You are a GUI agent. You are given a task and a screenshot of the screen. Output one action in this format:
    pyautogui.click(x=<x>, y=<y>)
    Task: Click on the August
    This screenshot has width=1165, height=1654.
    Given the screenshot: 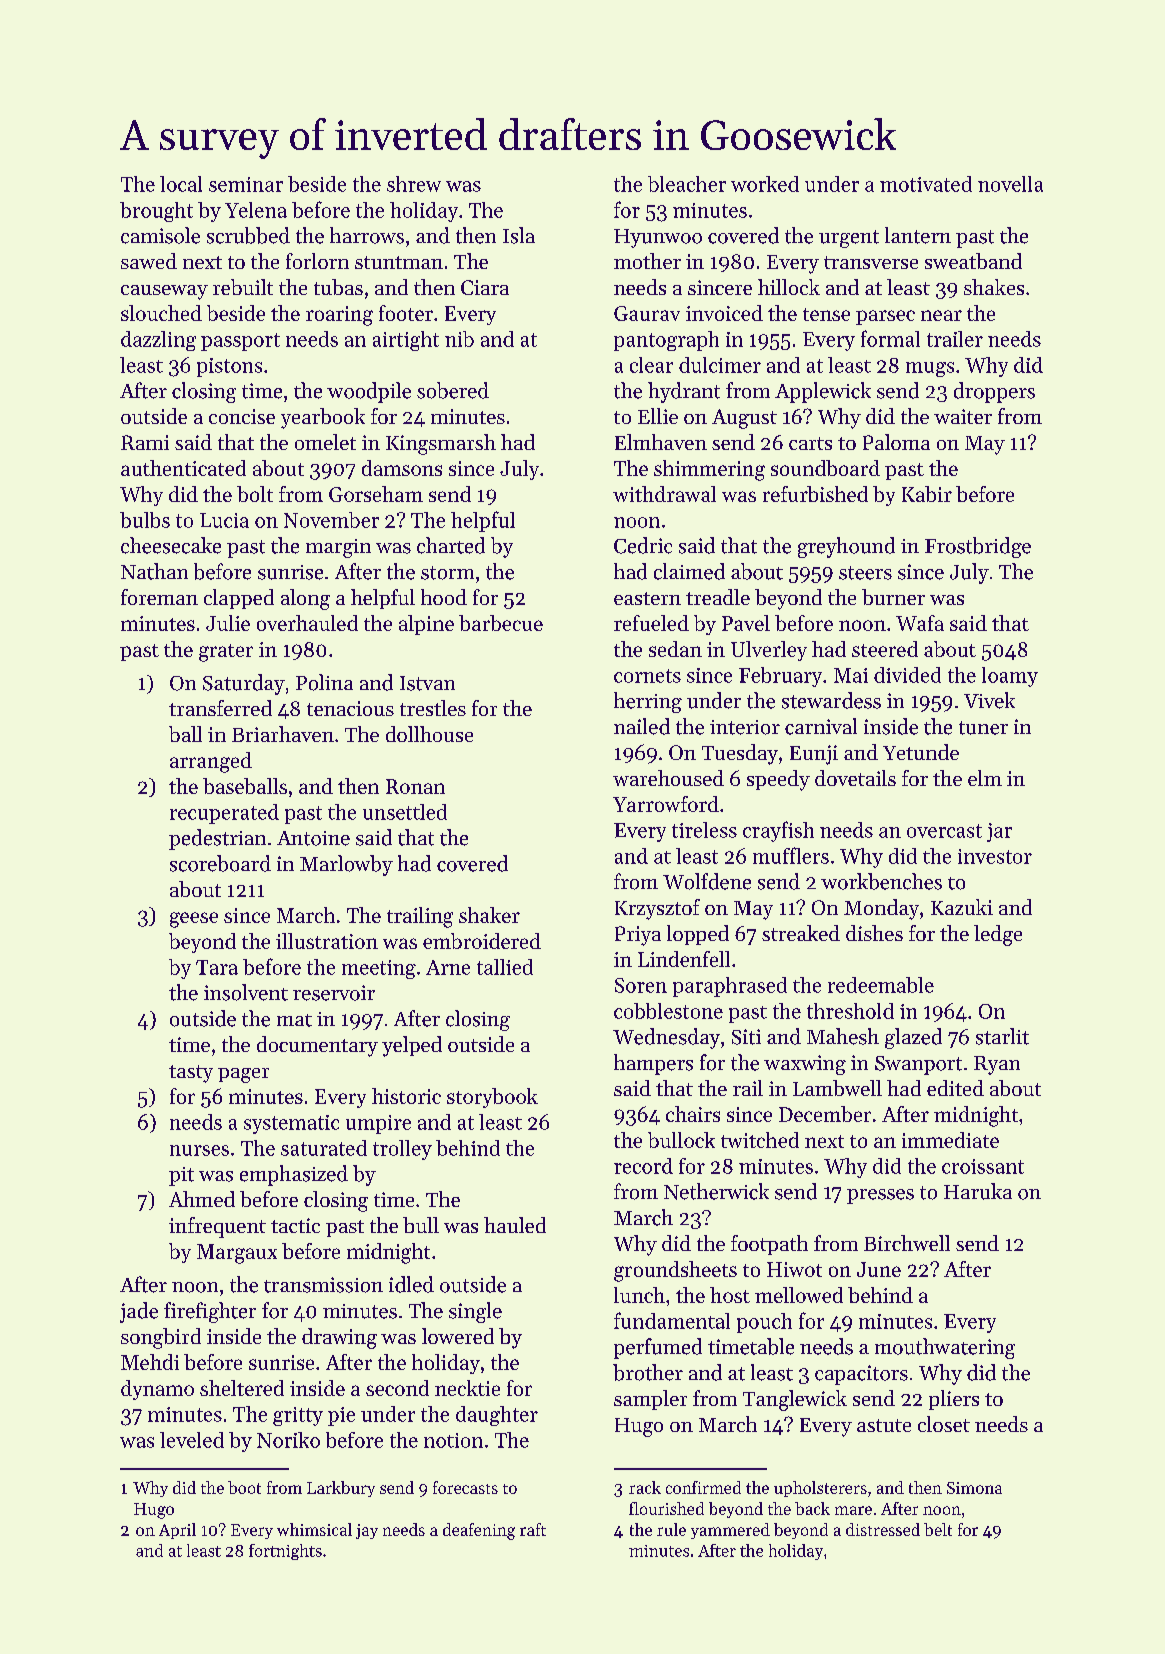 What is the action you would take?
    pyautogui.click(x=744, y=419)
